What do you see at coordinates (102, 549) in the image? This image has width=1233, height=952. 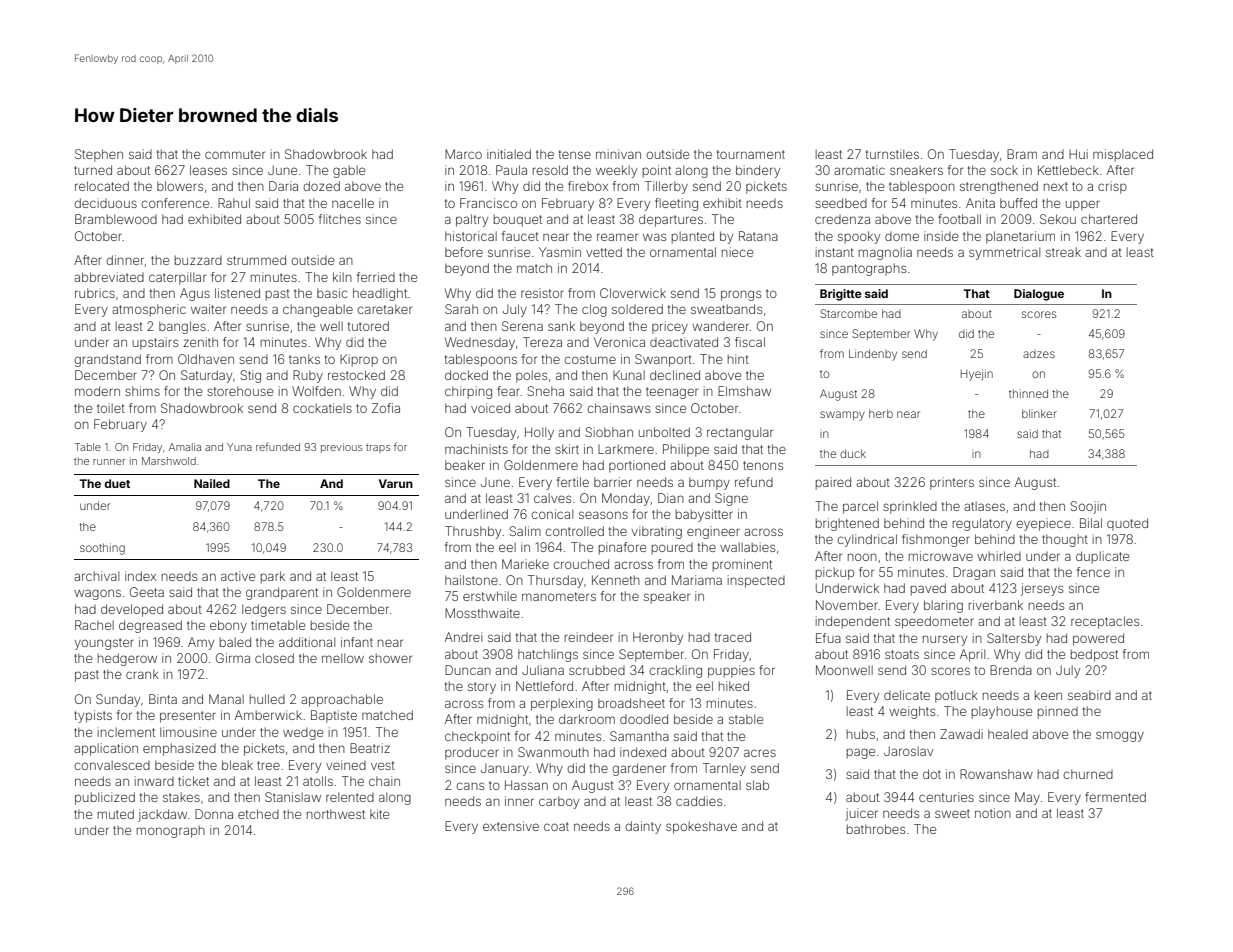 I see `soothing` at bounding box center [102, 549].
